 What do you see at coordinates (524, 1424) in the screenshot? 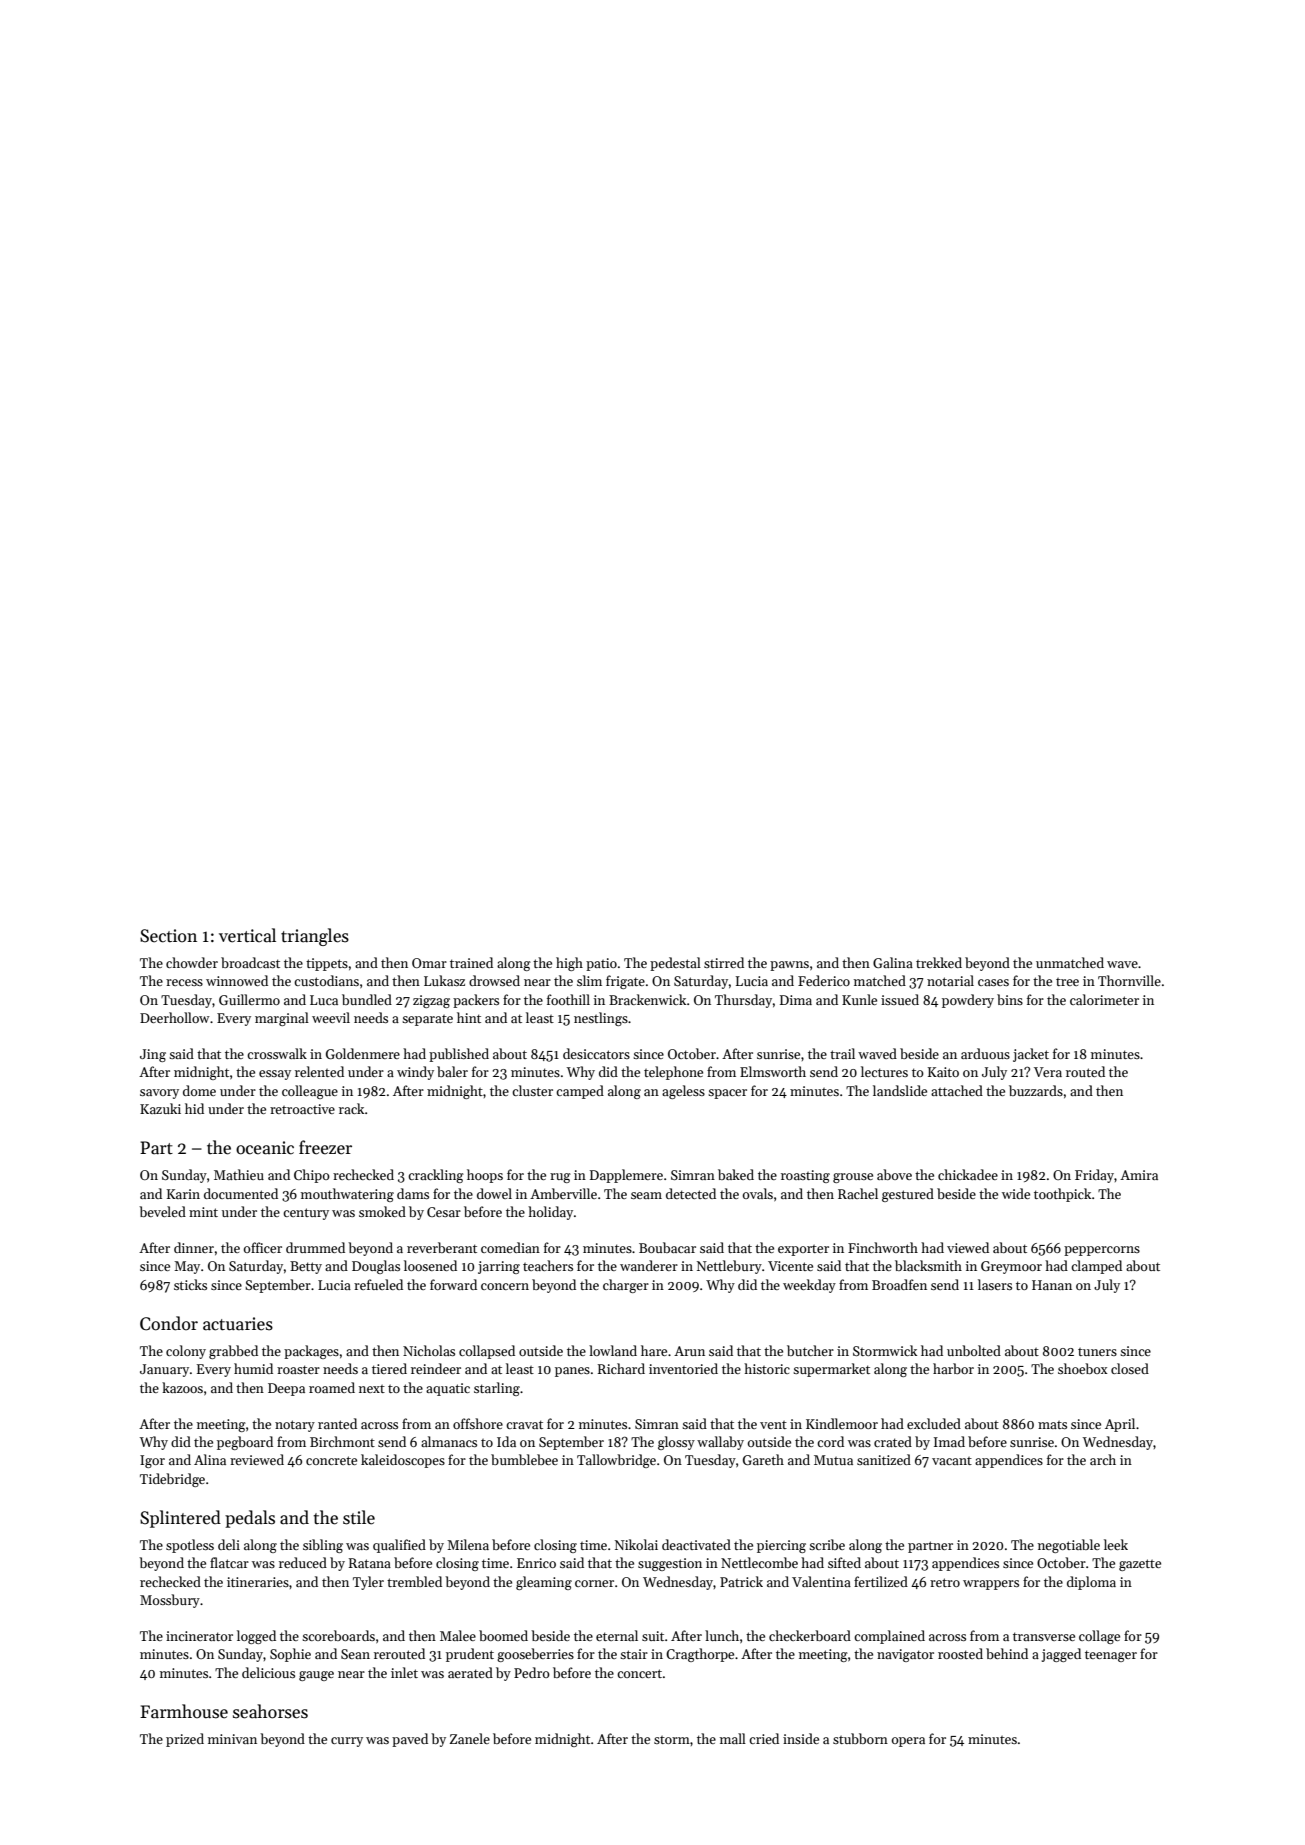
I see `cravat` at bounding box center [524, 1424].
